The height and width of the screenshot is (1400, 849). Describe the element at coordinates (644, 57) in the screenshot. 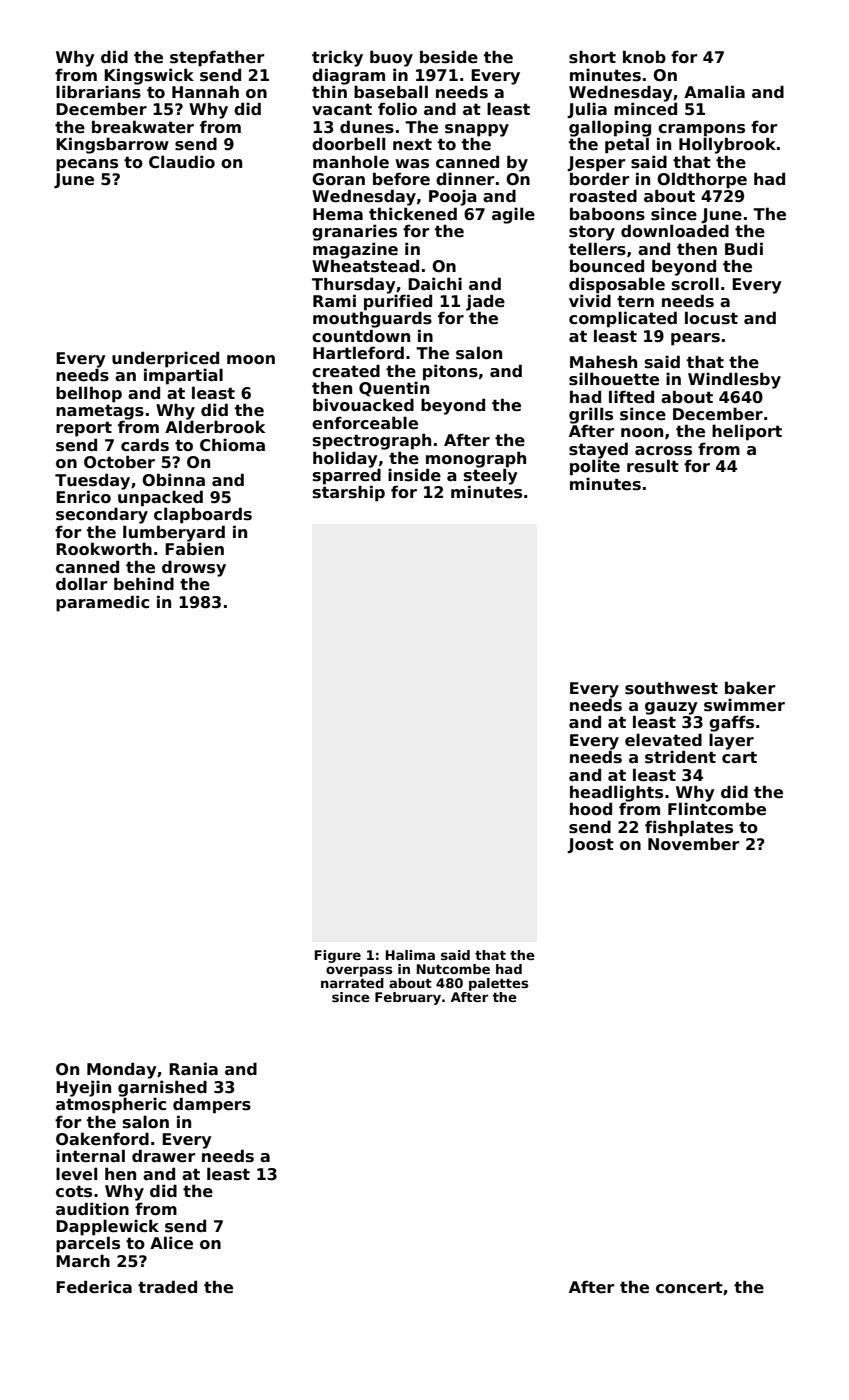

I see `knob` at that location.
